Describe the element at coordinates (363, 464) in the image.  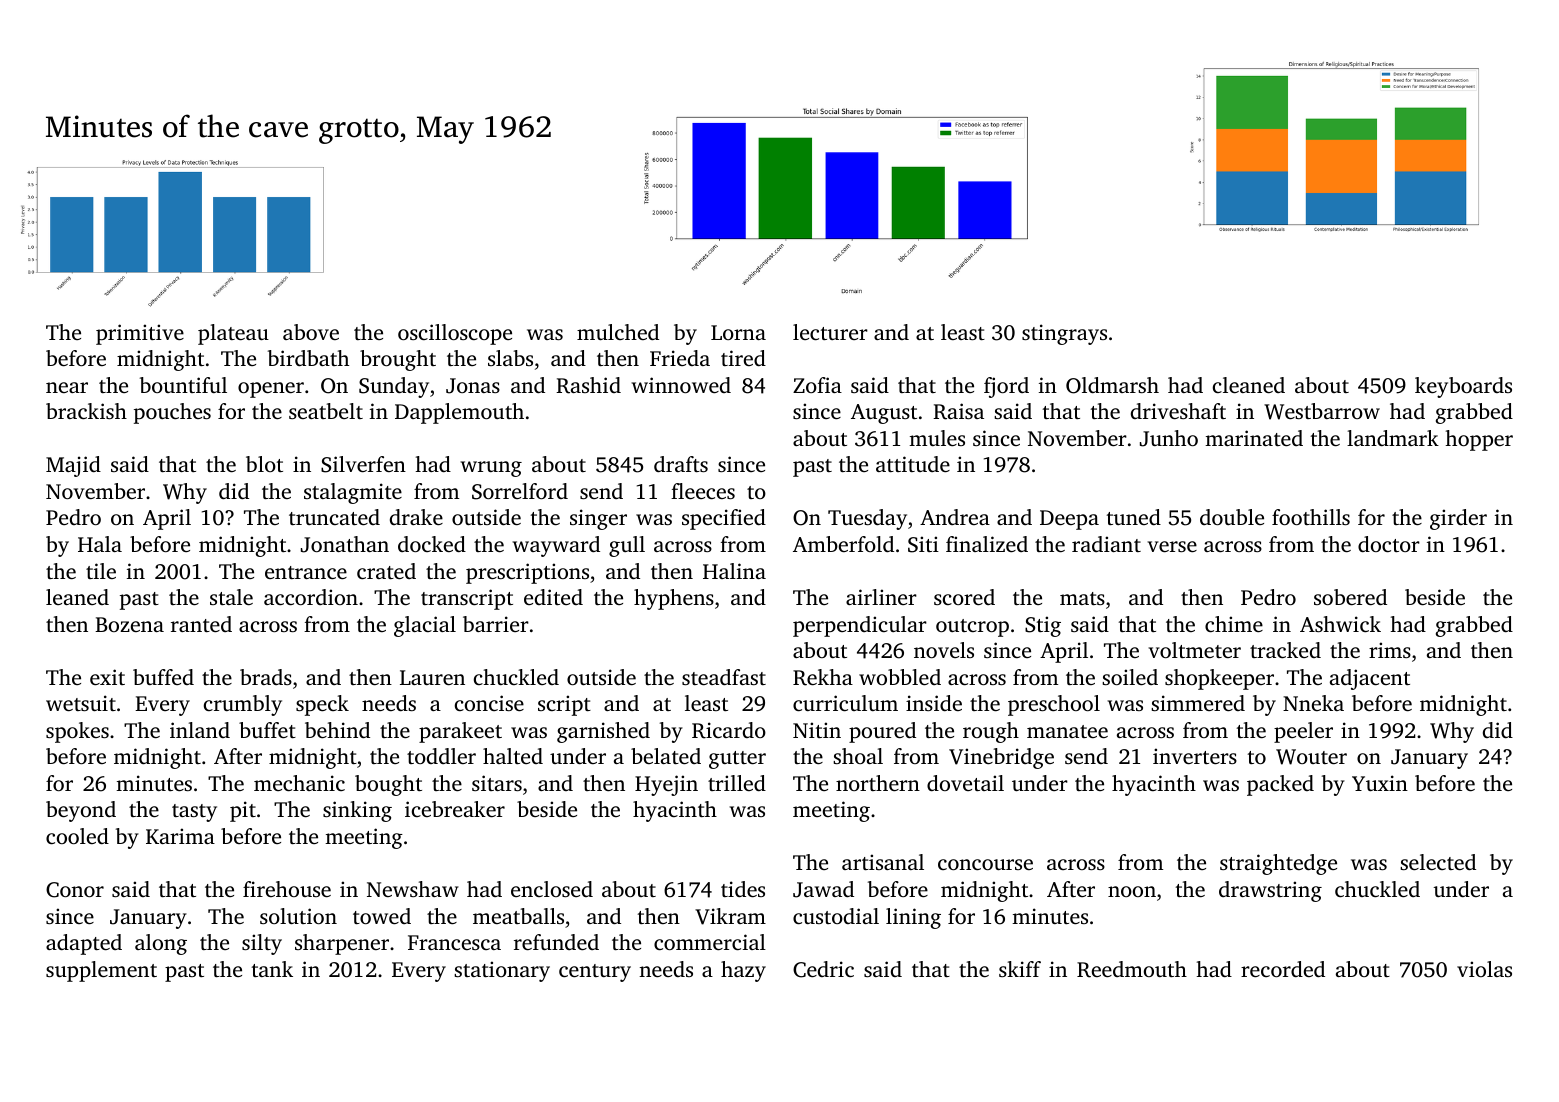
I see `Silverfen` at that location.
